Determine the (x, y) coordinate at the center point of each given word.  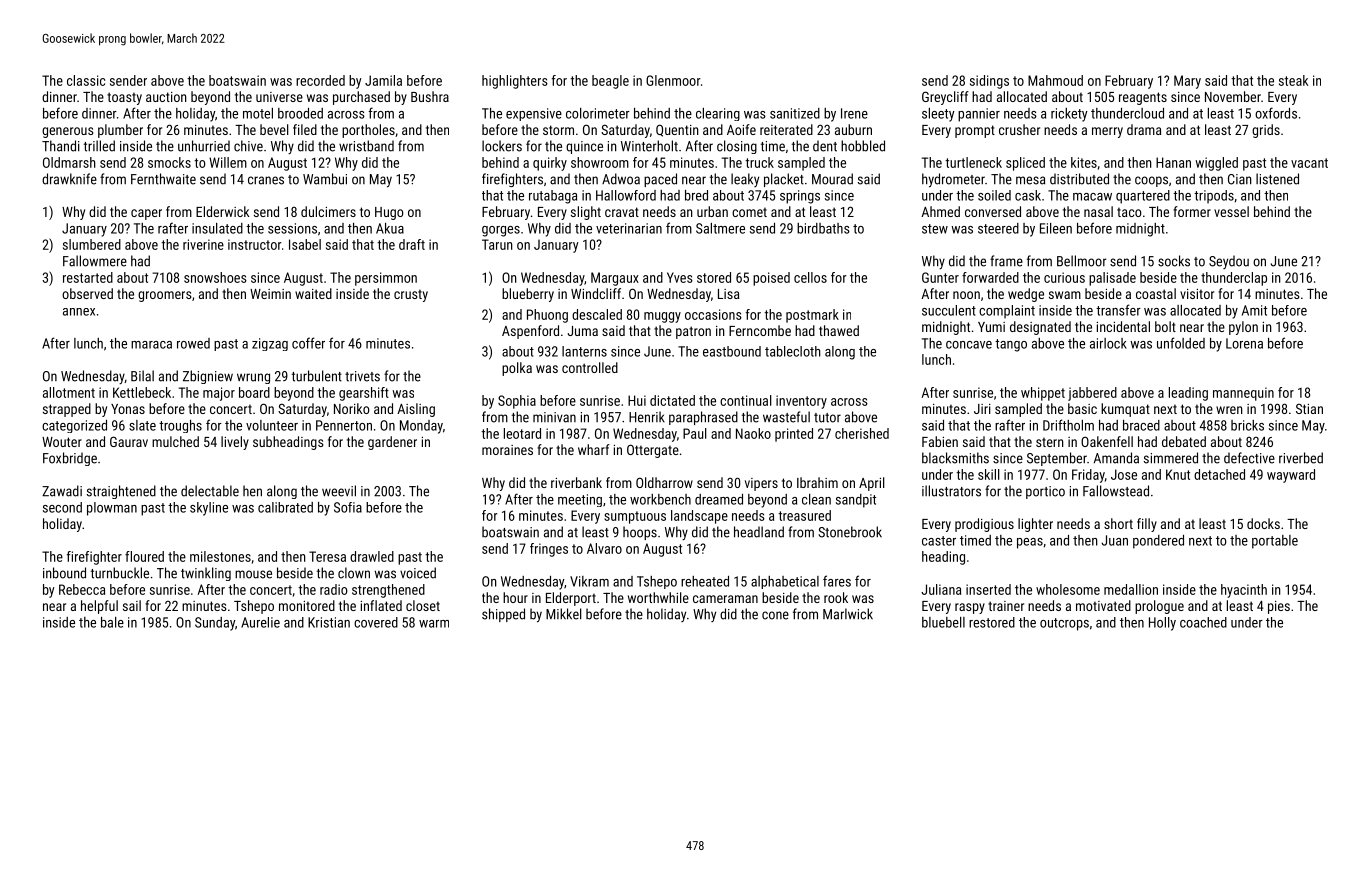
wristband (366, 146)
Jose (1124, 474)
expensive (534, 114)
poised (771, 279)
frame (1006, 261)
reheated (705, 581)
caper (146, 214)
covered (376, 622)
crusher (1019, 129)
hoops (640, 533)
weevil (339, 491)
